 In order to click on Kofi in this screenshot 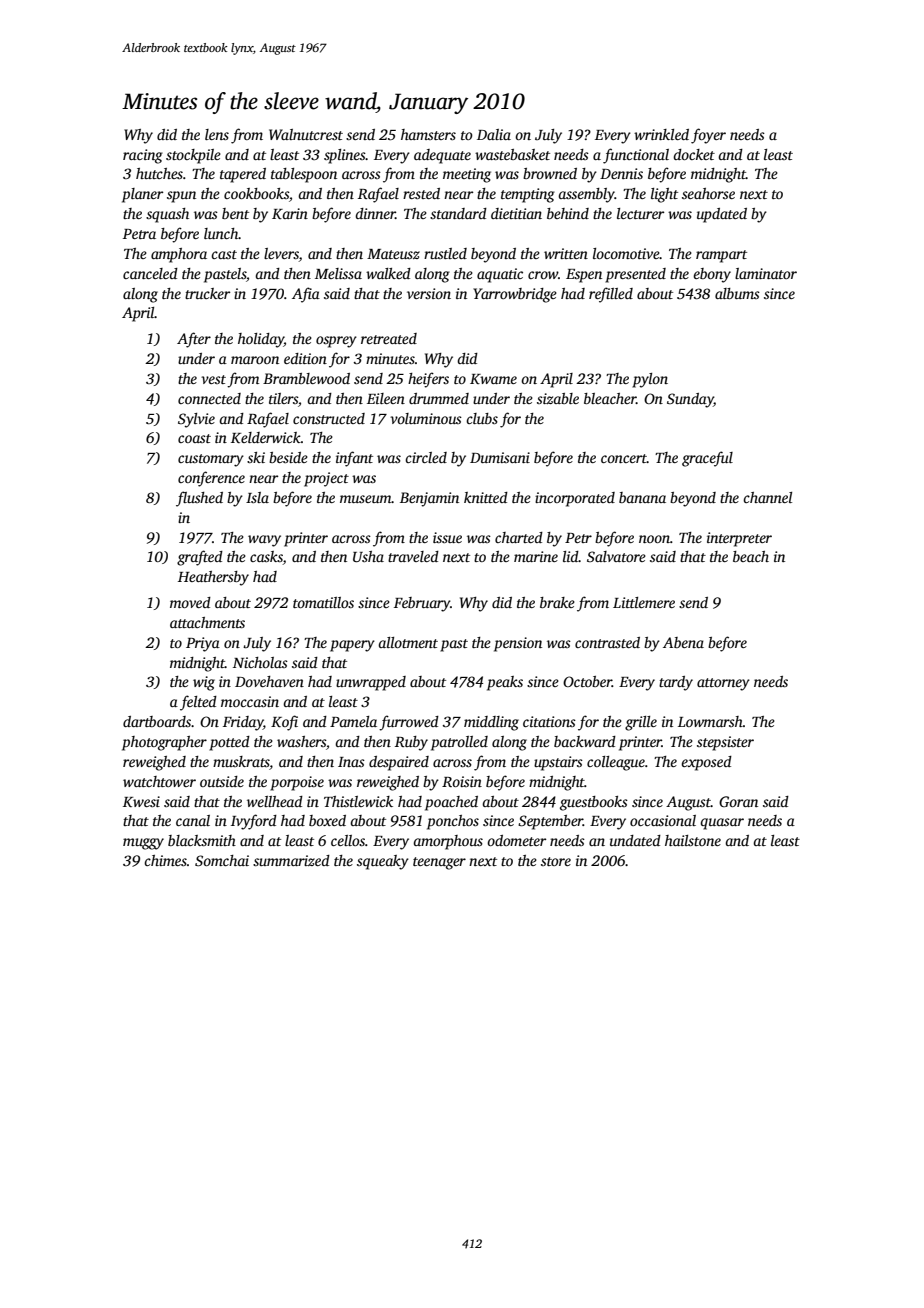, I will do `click(284, 723)`.
